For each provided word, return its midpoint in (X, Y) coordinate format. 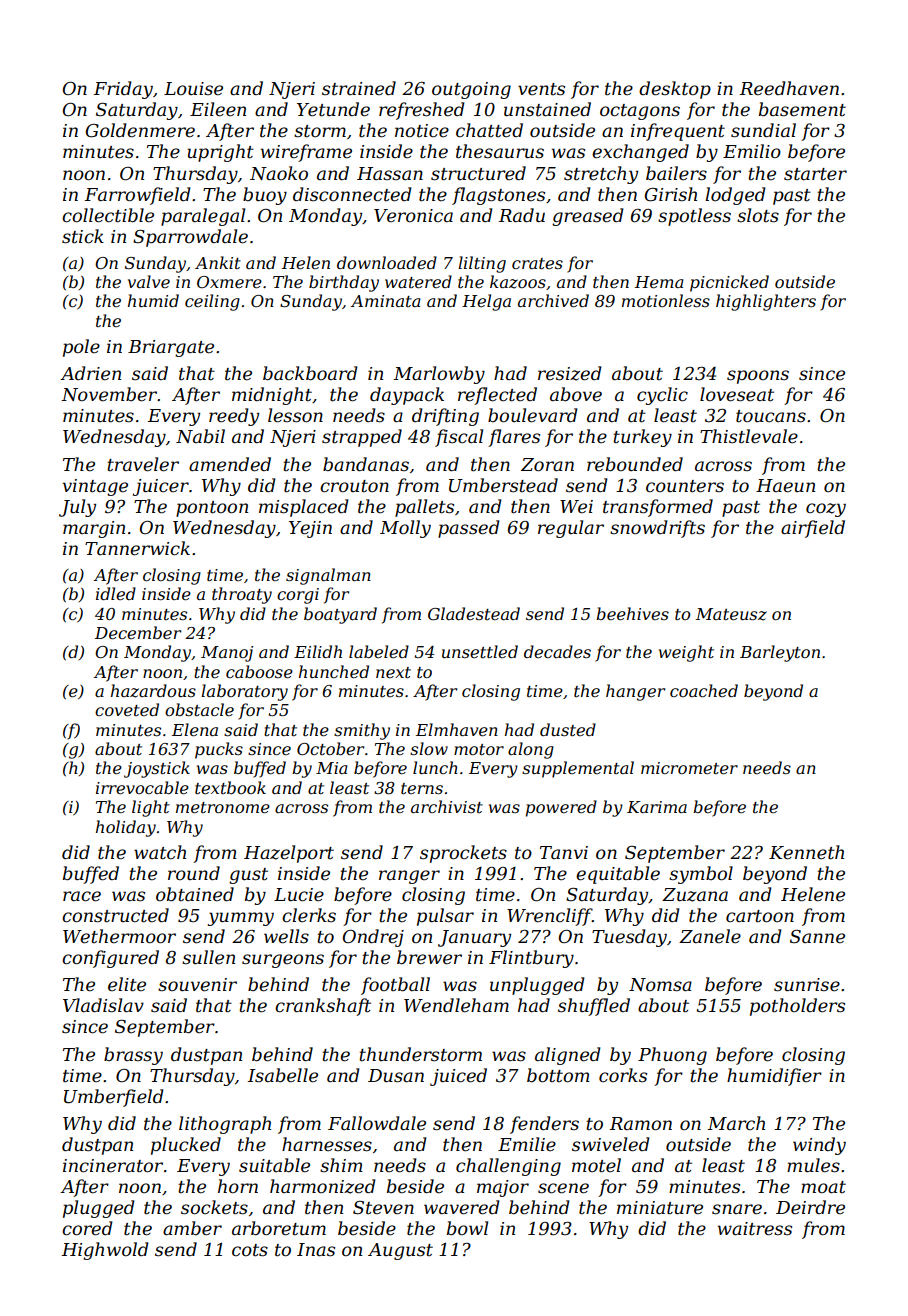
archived (553, 300)
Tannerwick (137, 548)
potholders (797, 1007)
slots (758, 215)
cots (250, 1250)
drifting (445, 417)
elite (127, 984)
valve (149, 281)
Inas (316, 1250)
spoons (758, 377)
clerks (309, 915)
